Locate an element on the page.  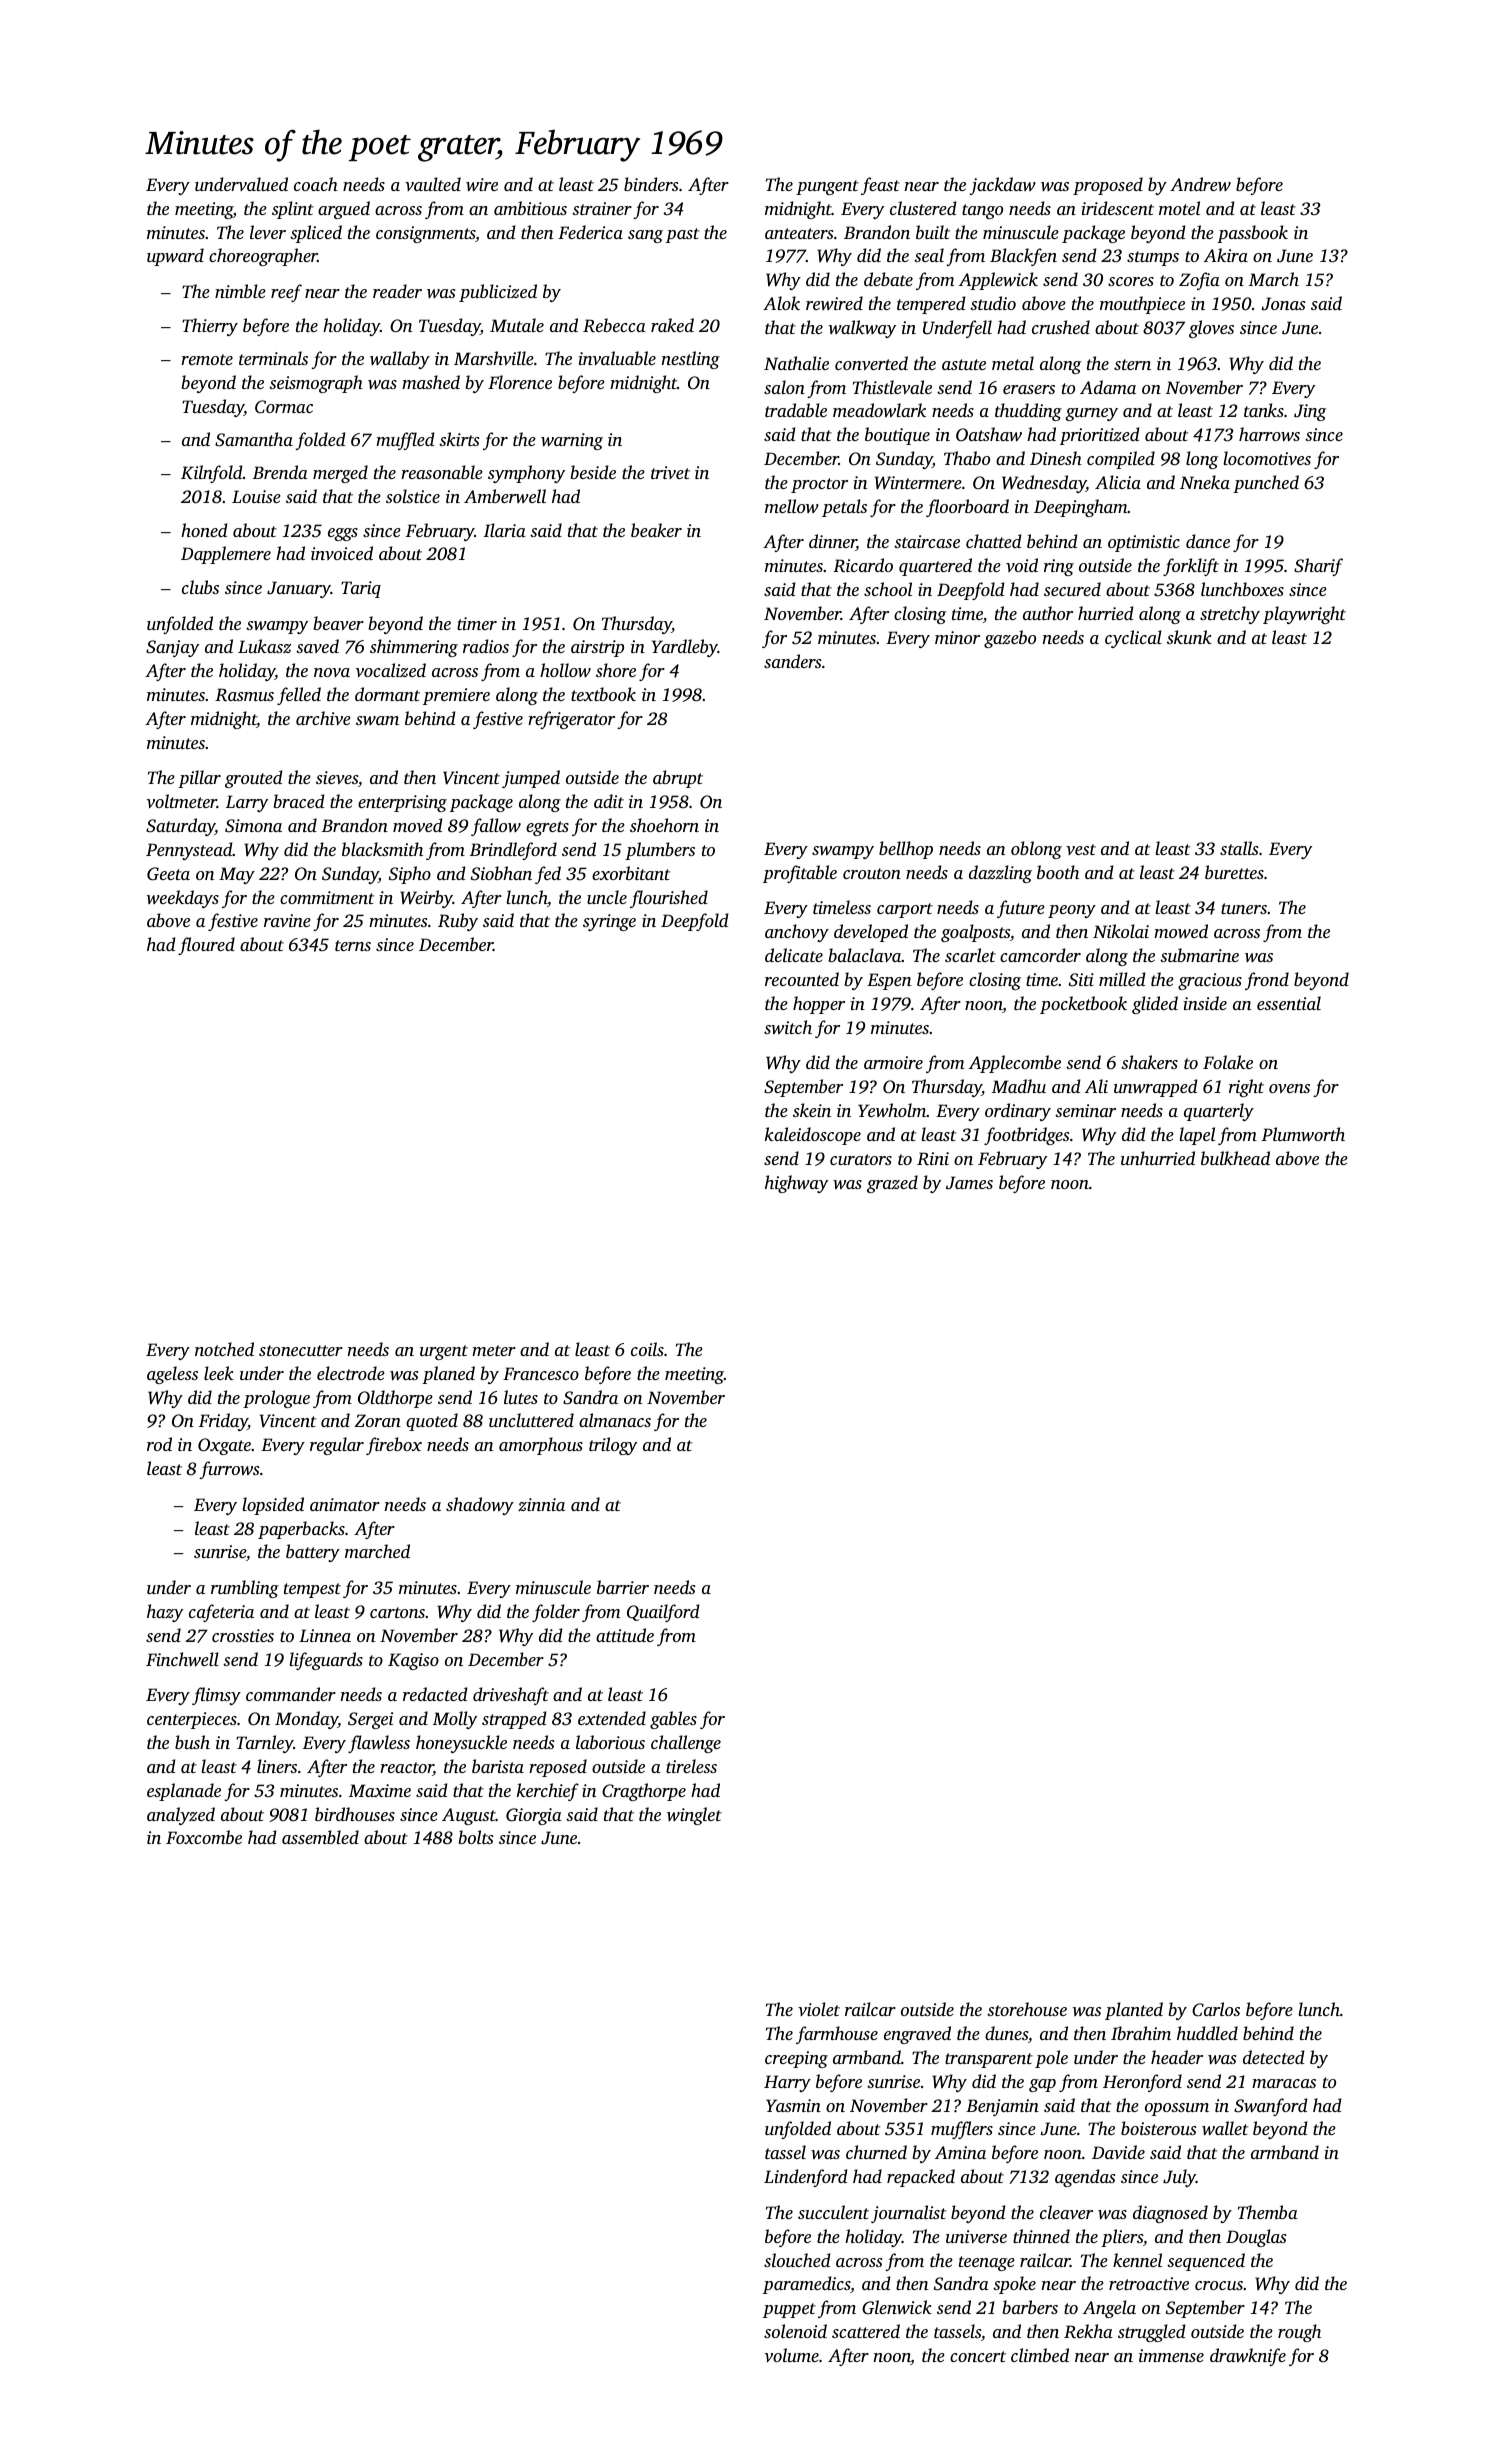
Rebecca is located at coordinates (614, 325).
